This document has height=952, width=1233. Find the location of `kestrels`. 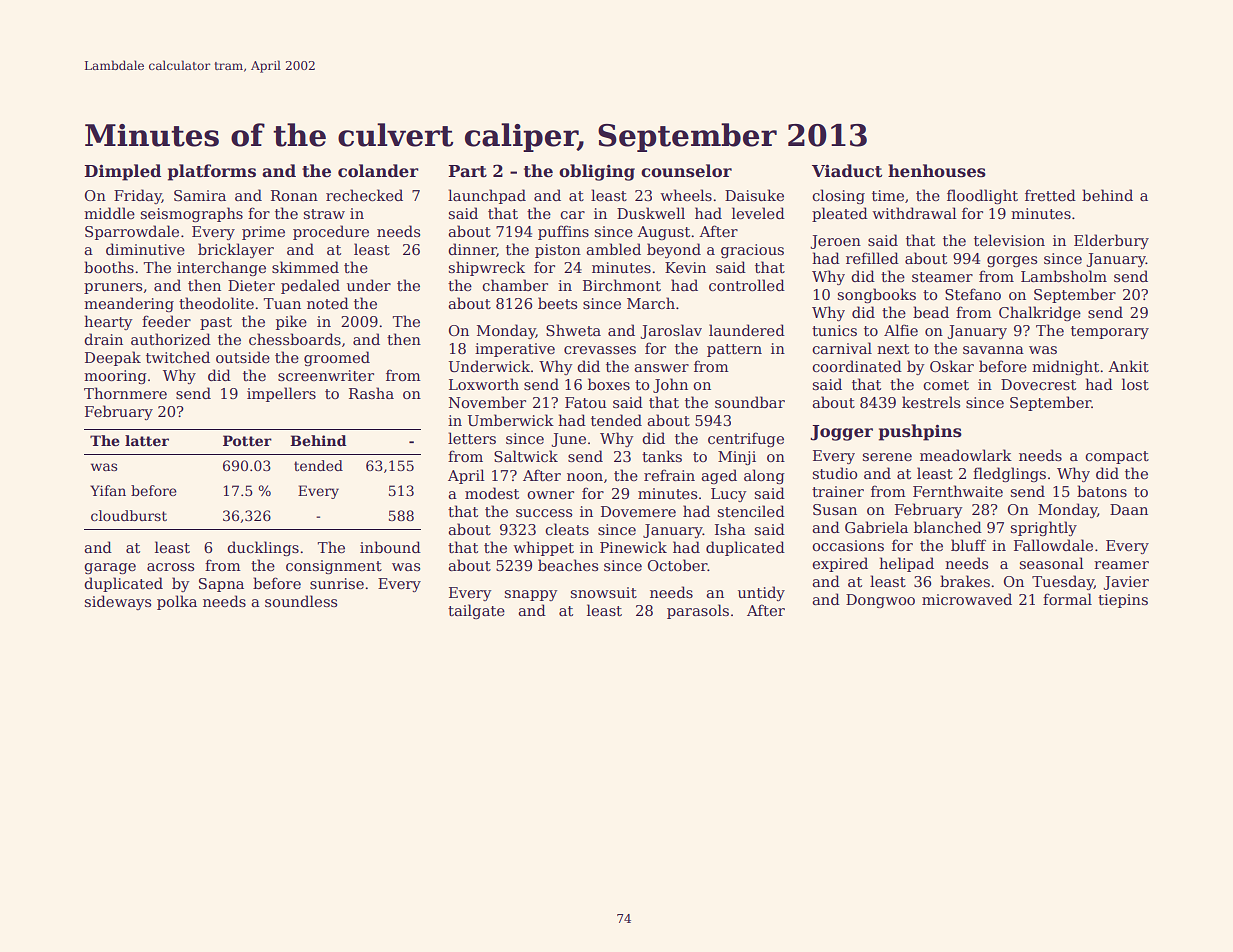

kestrels is located at coordinates (931, 402).
